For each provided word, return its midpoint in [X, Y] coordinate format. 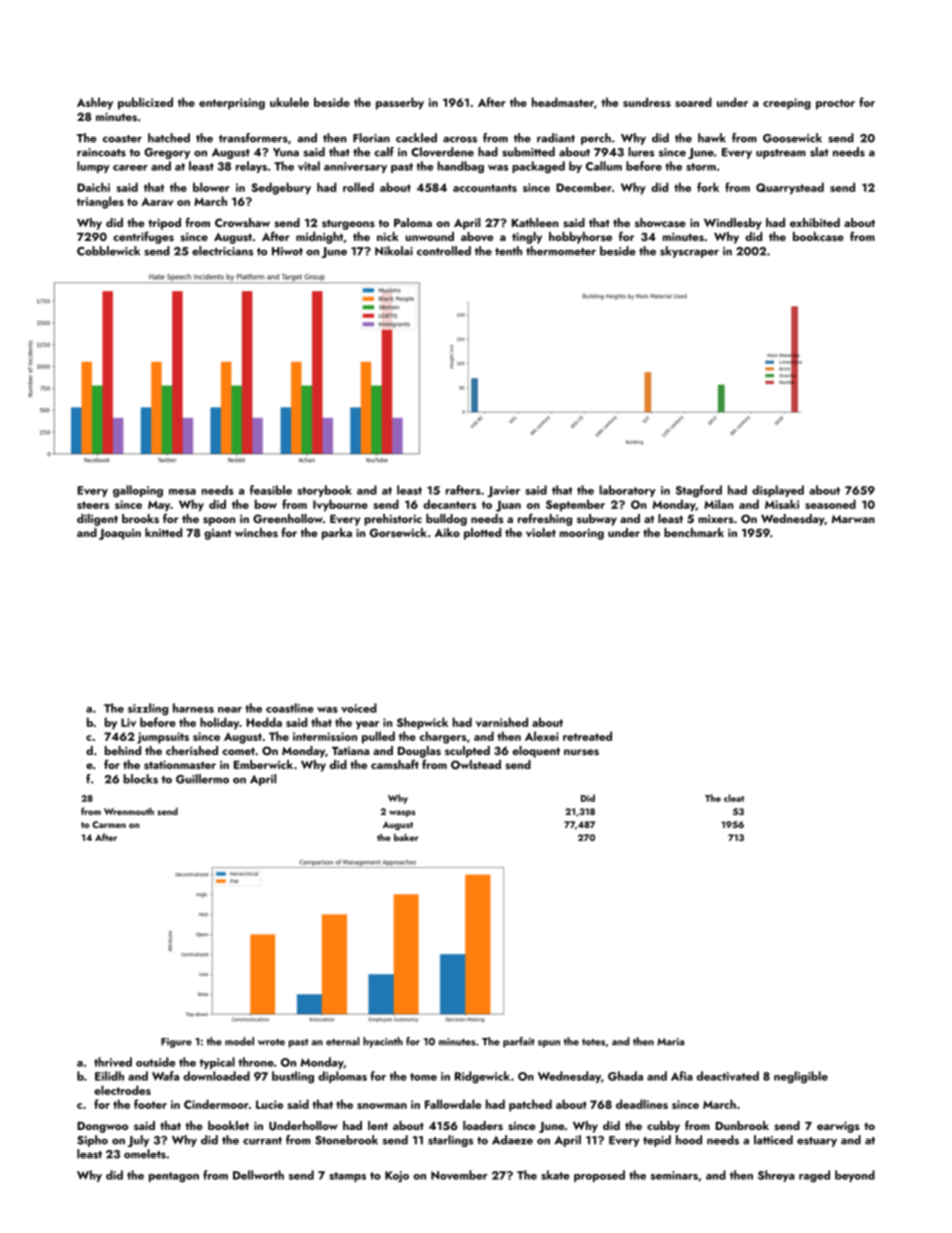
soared [693, 102]
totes [593, 1042]
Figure [176, 1043]
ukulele [289, 102]
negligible [801, 1077]
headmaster [563, 102]
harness [193, 708]
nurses [581, 752]
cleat [734, 798]
